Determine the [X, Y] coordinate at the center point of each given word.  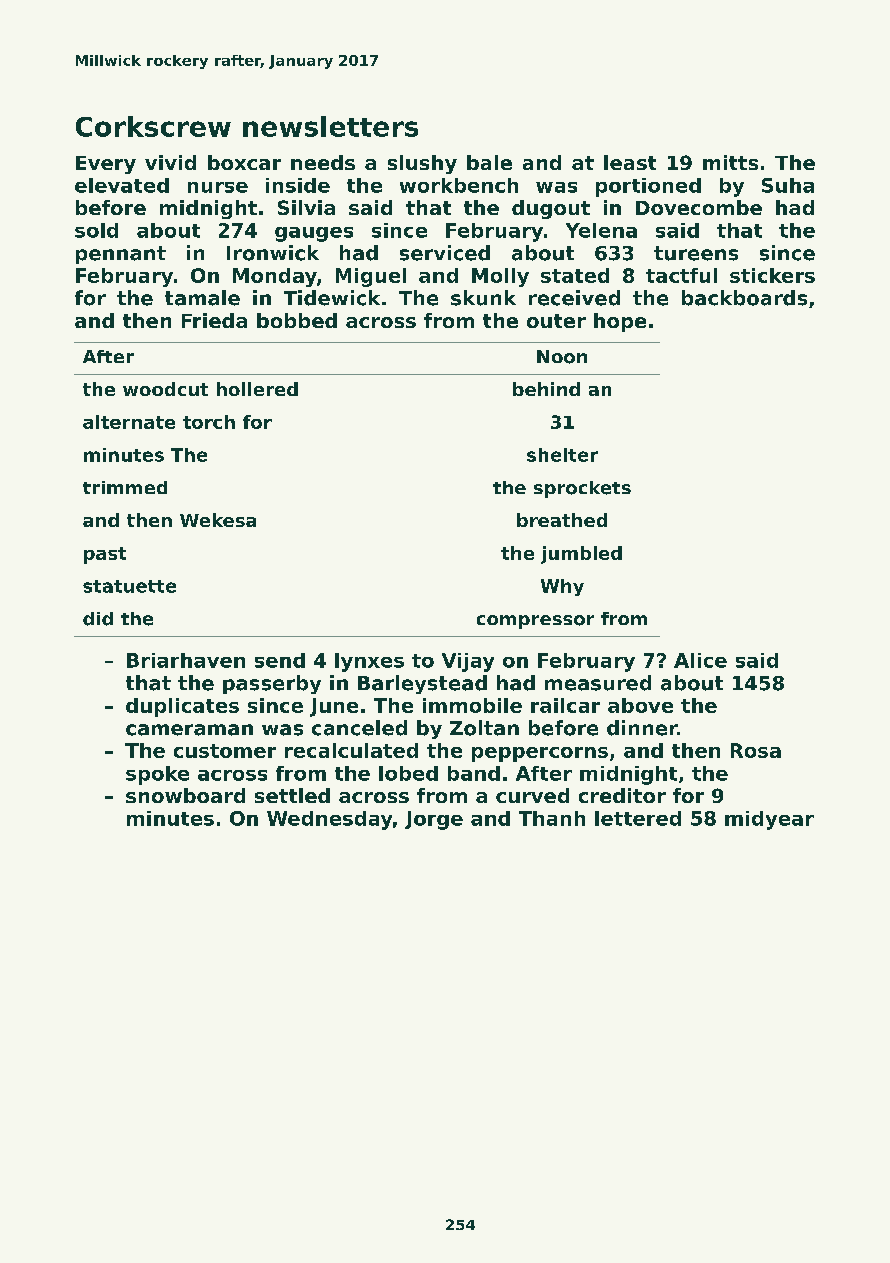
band [474, 773]
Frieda [214, 320]
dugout [551, 209]
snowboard [185, 795]
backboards [744, 298]
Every [106, 165]
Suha [788, 185]
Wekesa [218, 520]
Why [562, 587]
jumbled [581, 555]
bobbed [297, 320]
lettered [638, 818]
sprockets [582, 489]
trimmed [125, 487]
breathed [562, 520]
